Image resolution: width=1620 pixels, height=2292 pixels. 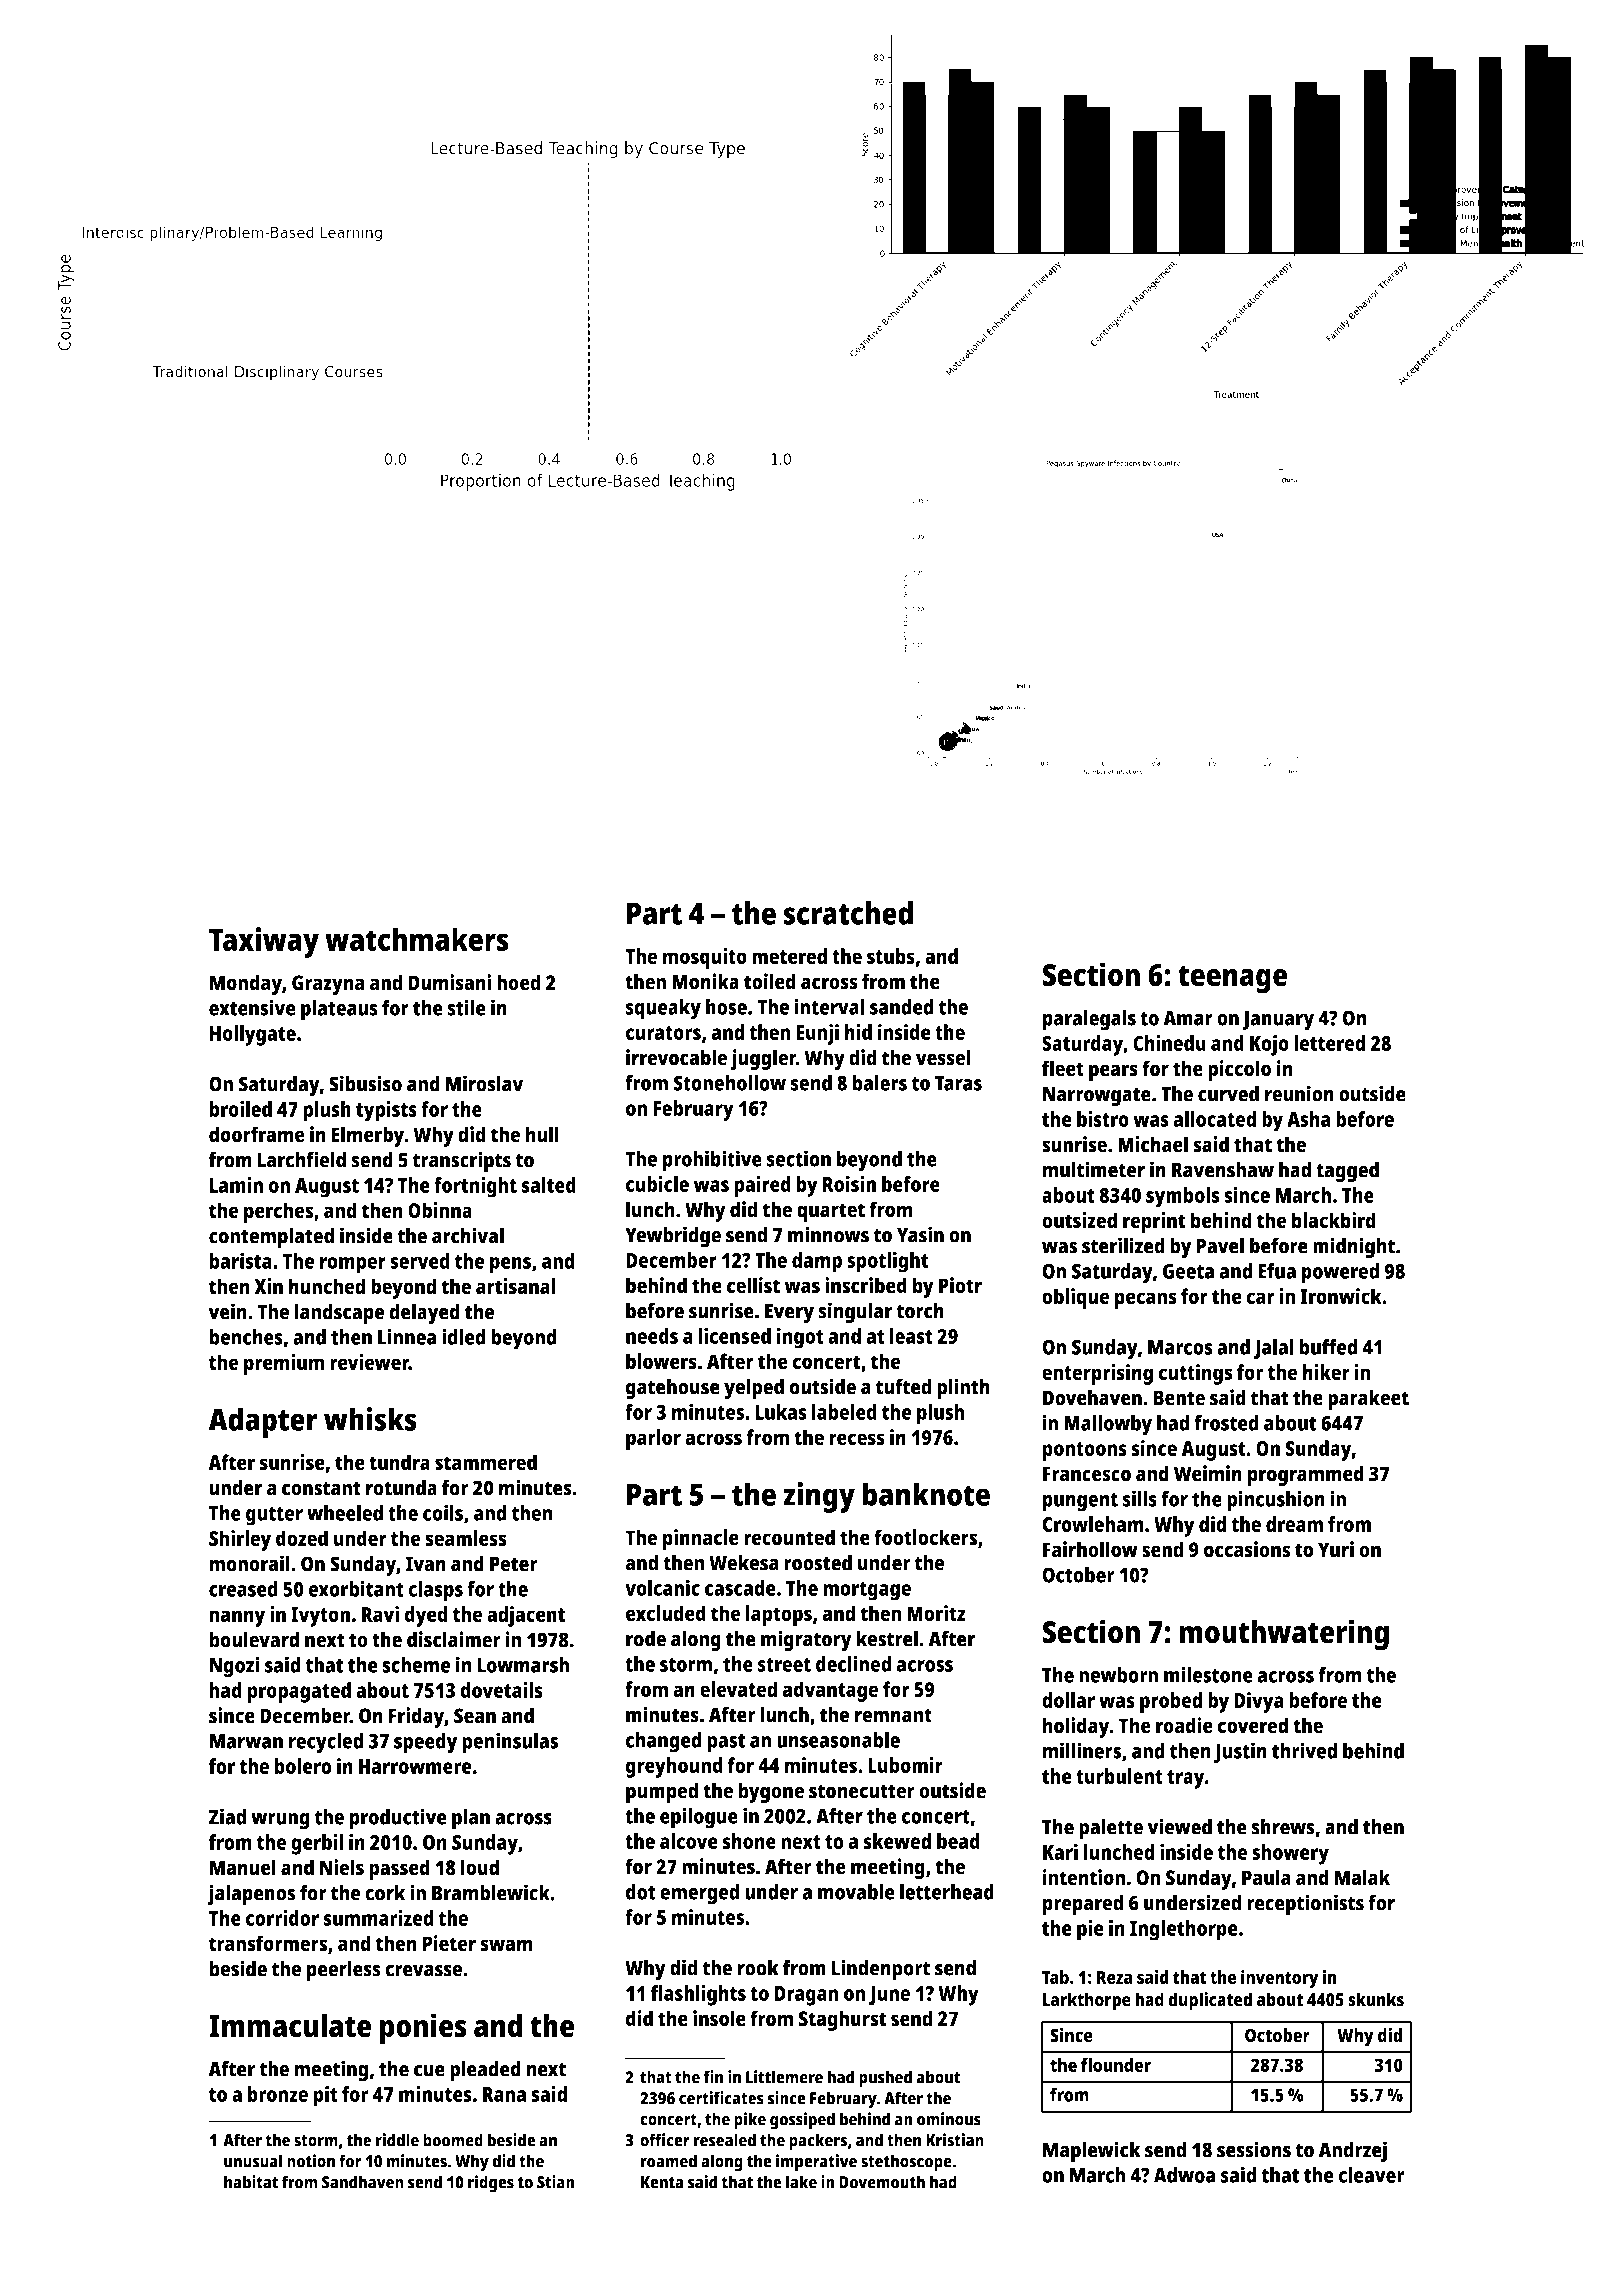 I want to click on Lowmarsh, so click(x=523, y=1665).
